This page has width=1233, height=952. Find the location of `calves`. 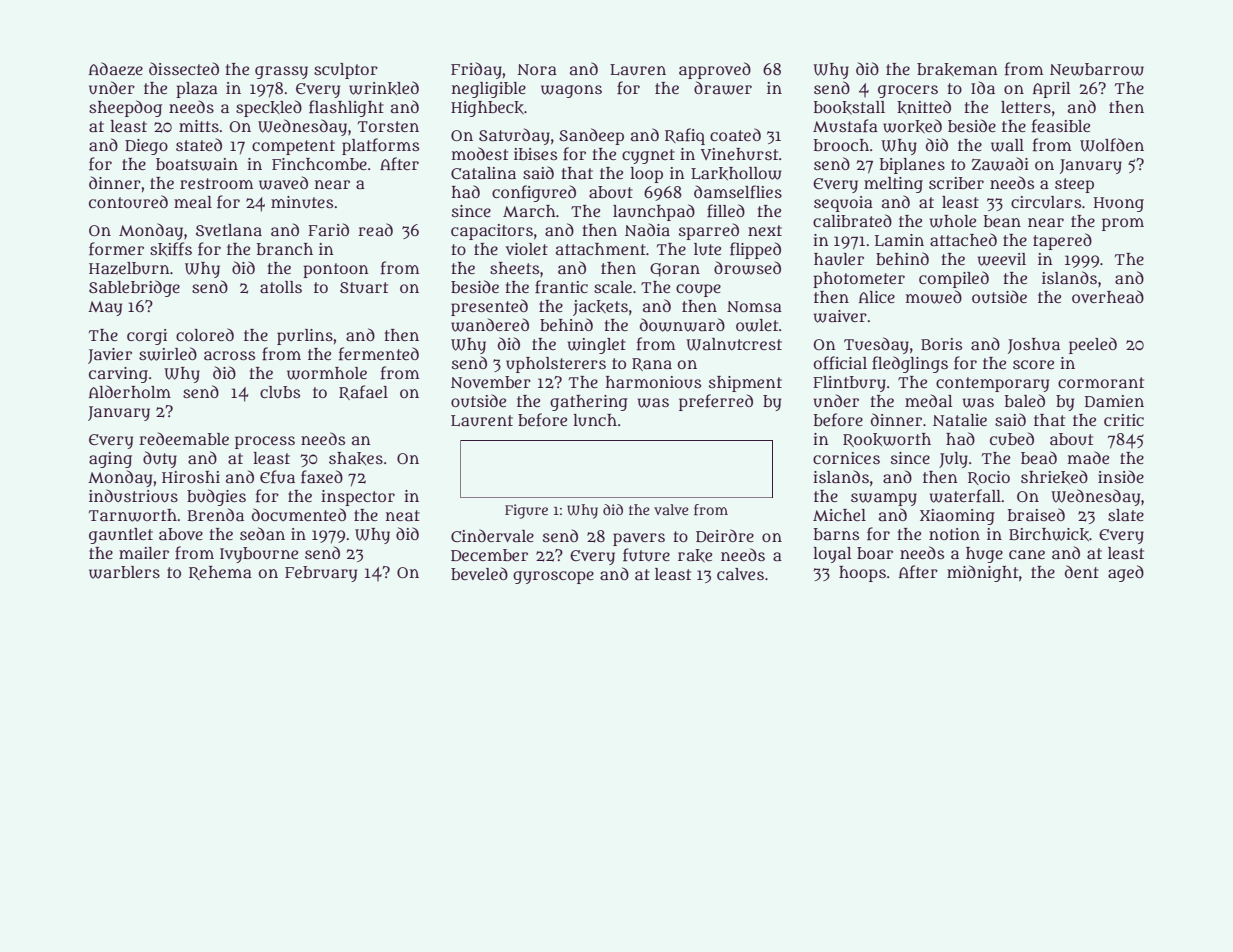

calves is located at coordinates (740, 574).
